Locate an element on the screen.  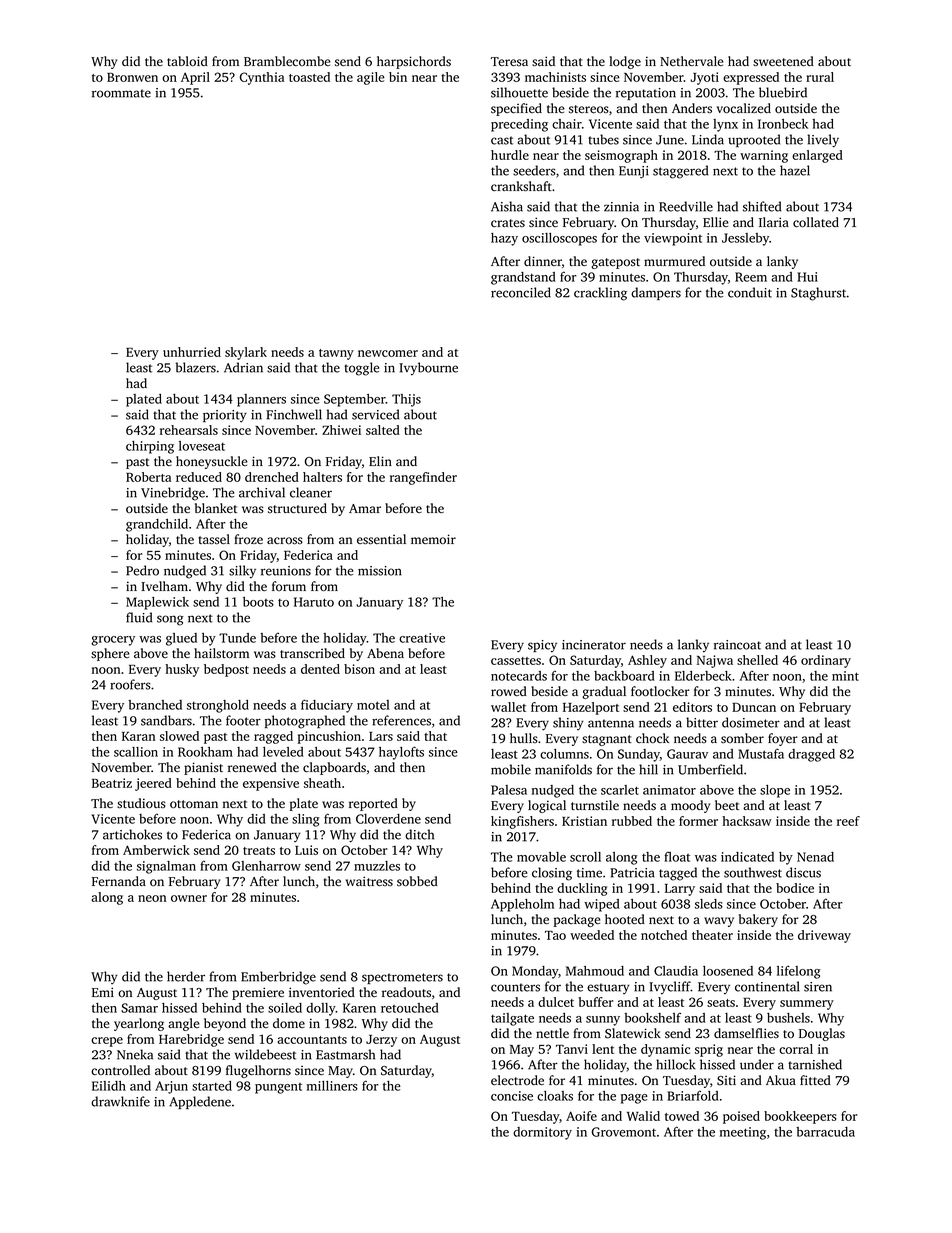
shelled is located at coordinates (757, 660).
